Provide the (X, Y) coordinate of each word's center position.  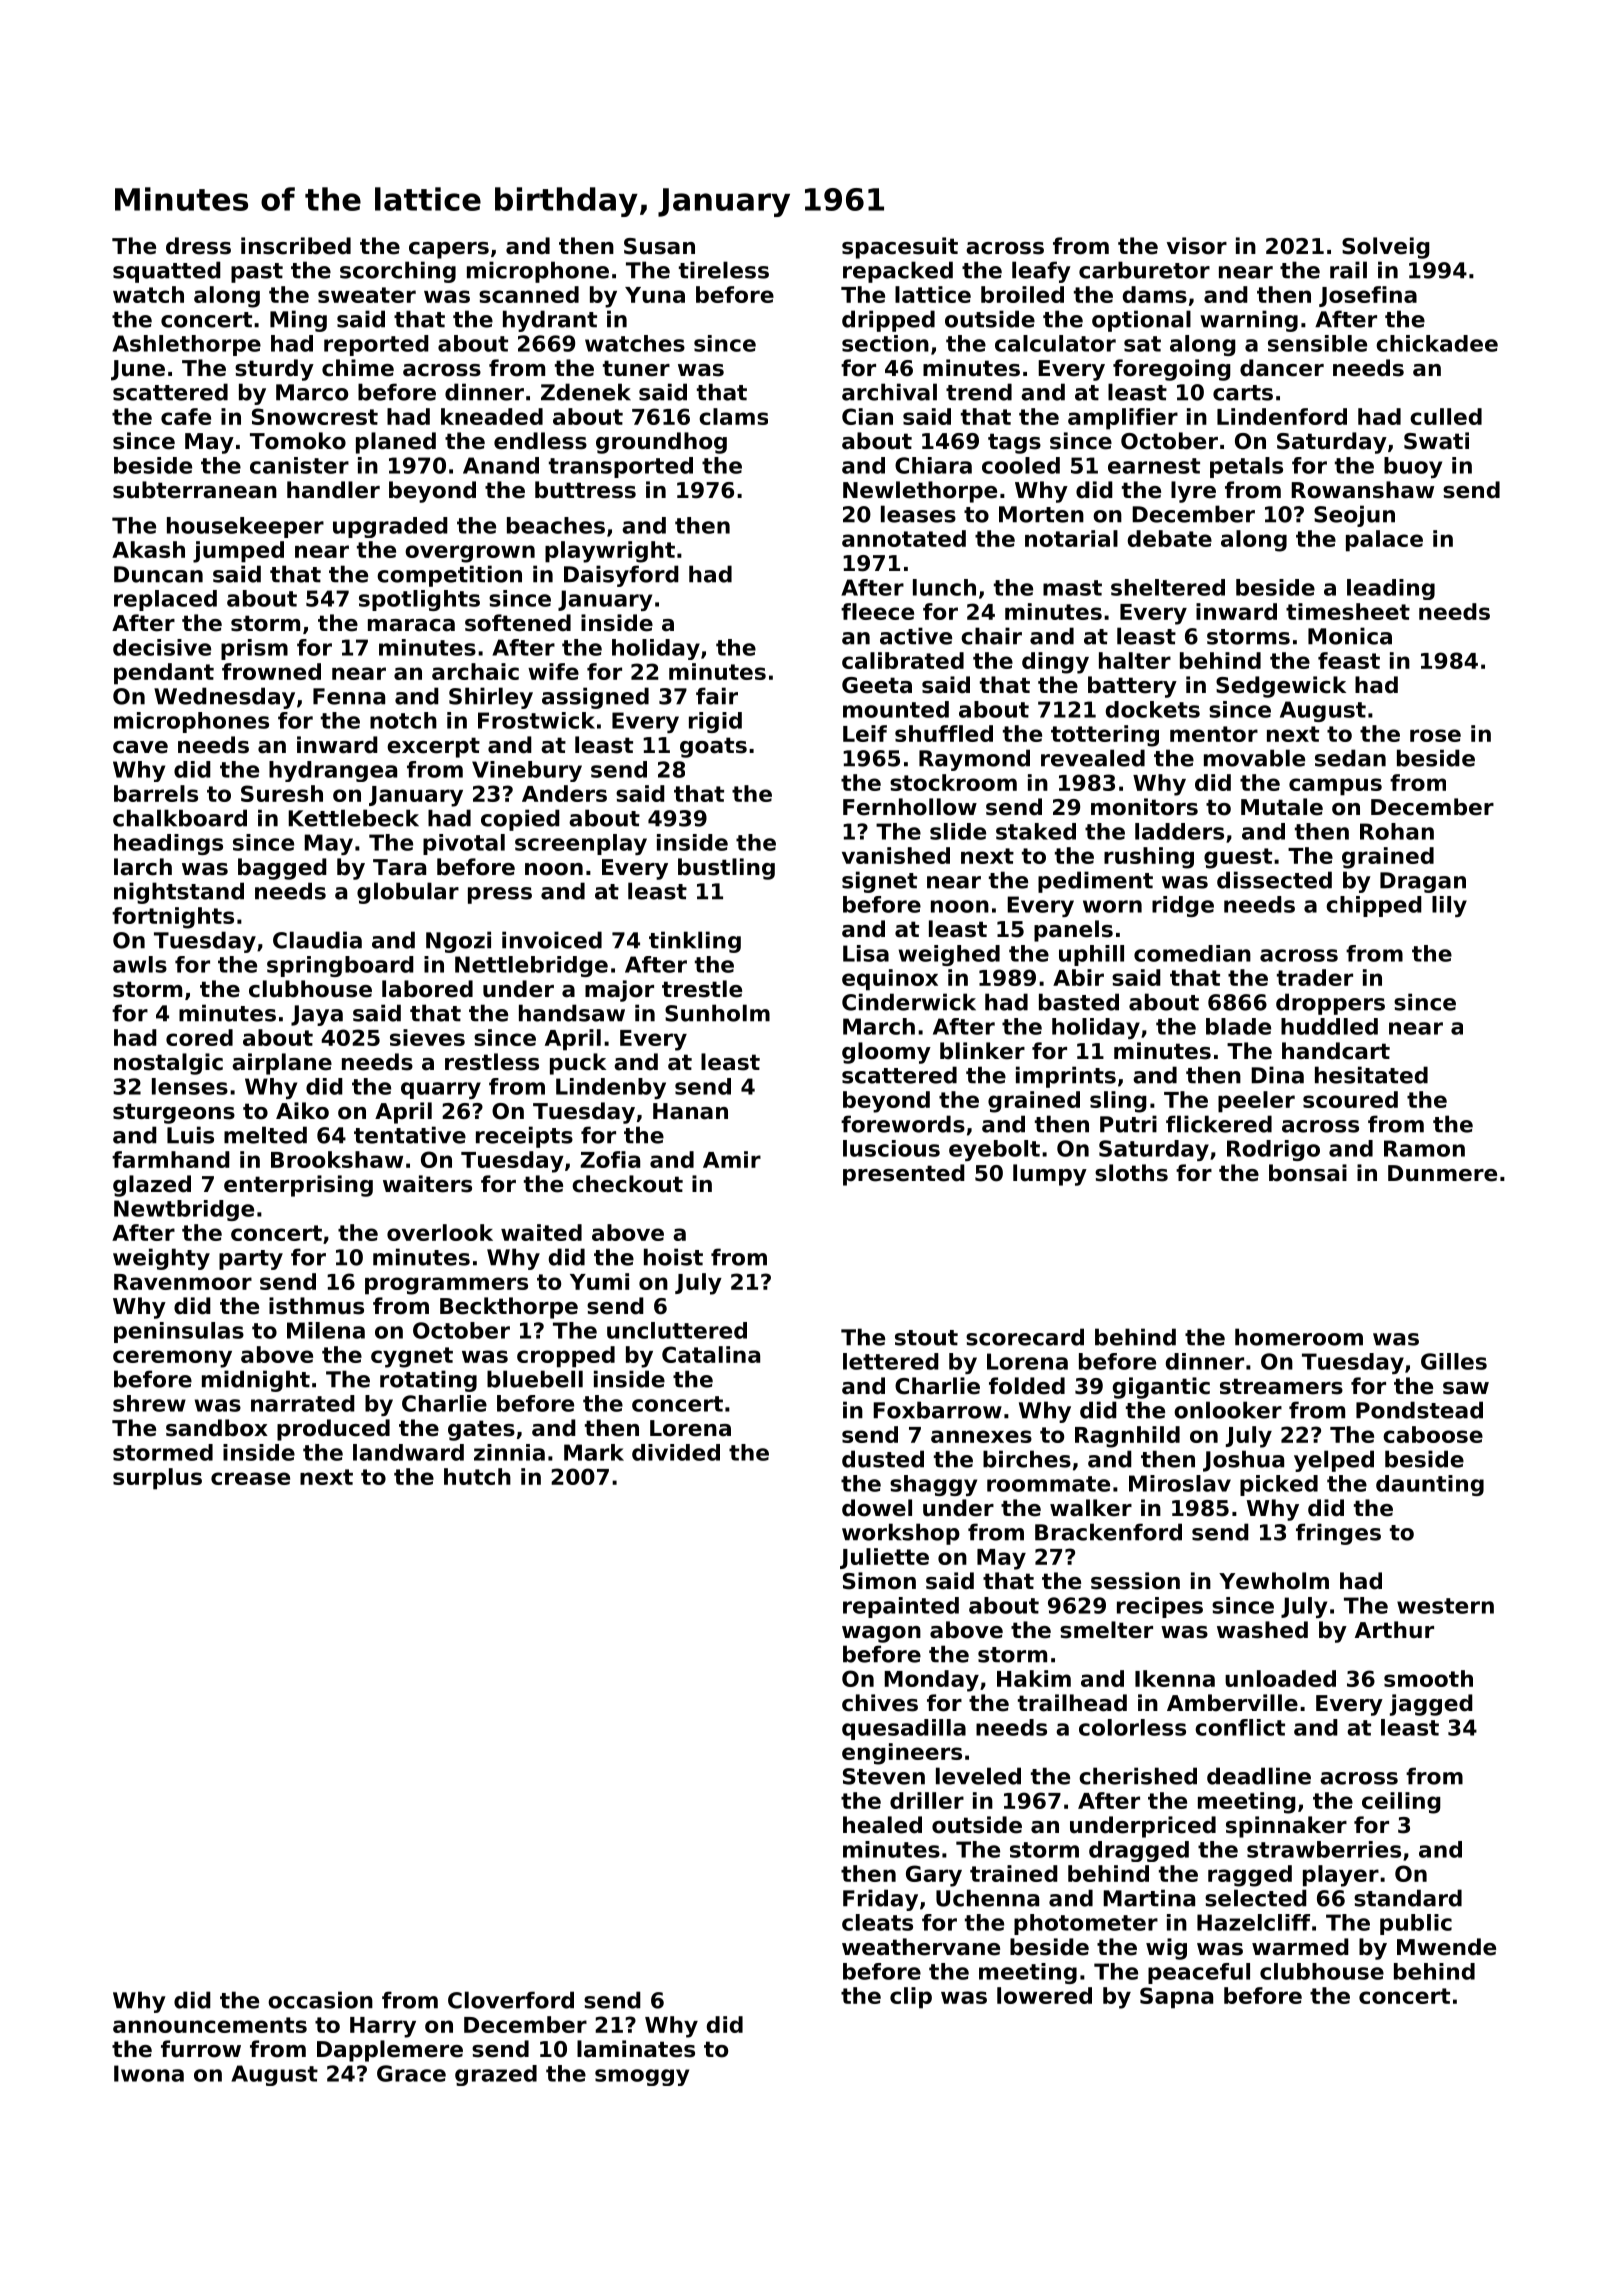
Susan (659, 246)
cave (140, 747)
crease (250, 1478)
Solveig (1386, 248)
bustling (726, 869)
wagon (881, 1634)
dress (198, 246)
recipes (1160, 1607)
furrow (201, 2049)
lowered (1044, 1995)
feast (1349, 660)
